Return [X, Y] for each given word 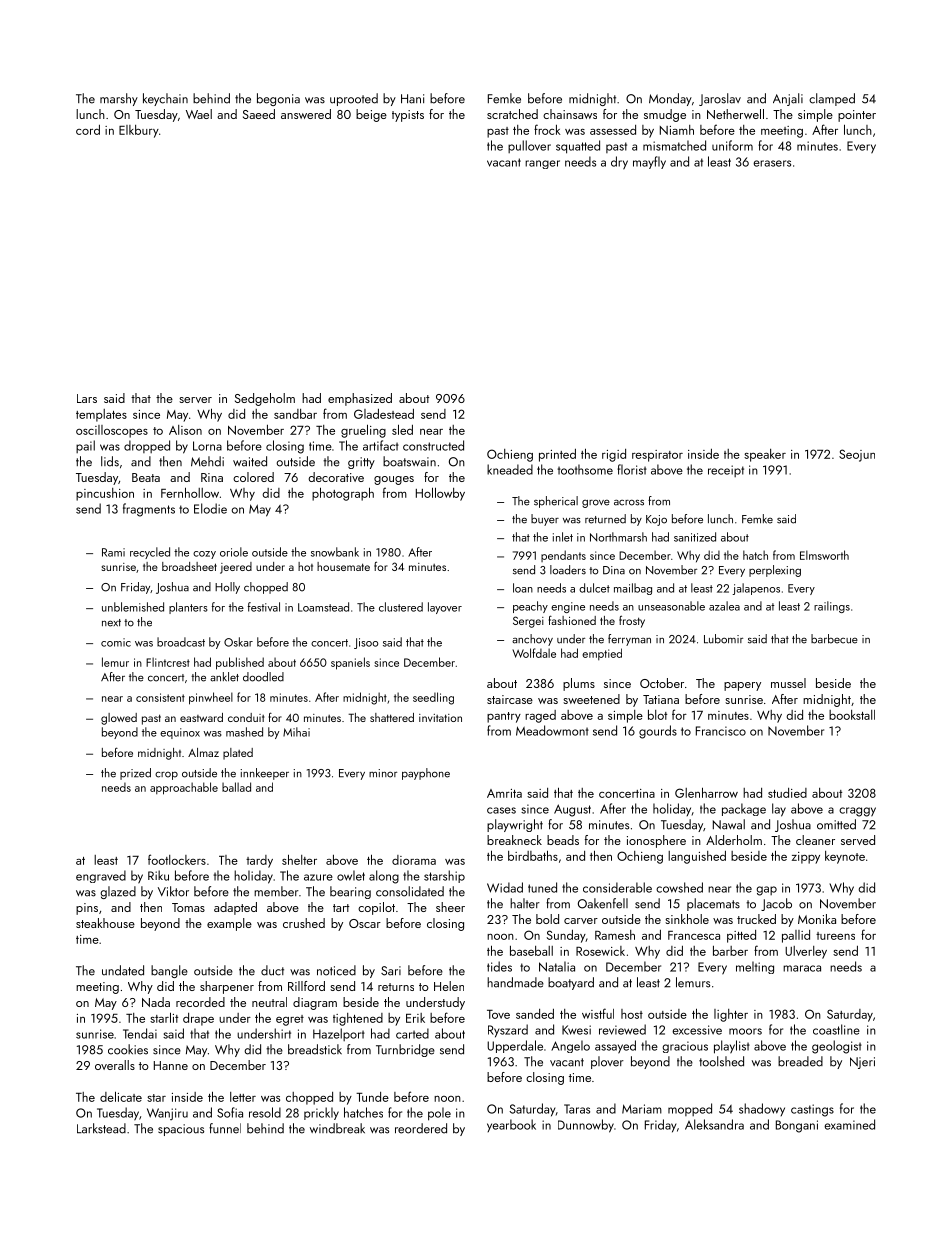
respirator [657, 456]
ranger [542, 164]
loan [523, 588]
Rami [113, 552]
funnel [225, 1128]
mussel [788, 683]
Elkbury [139, 131]
